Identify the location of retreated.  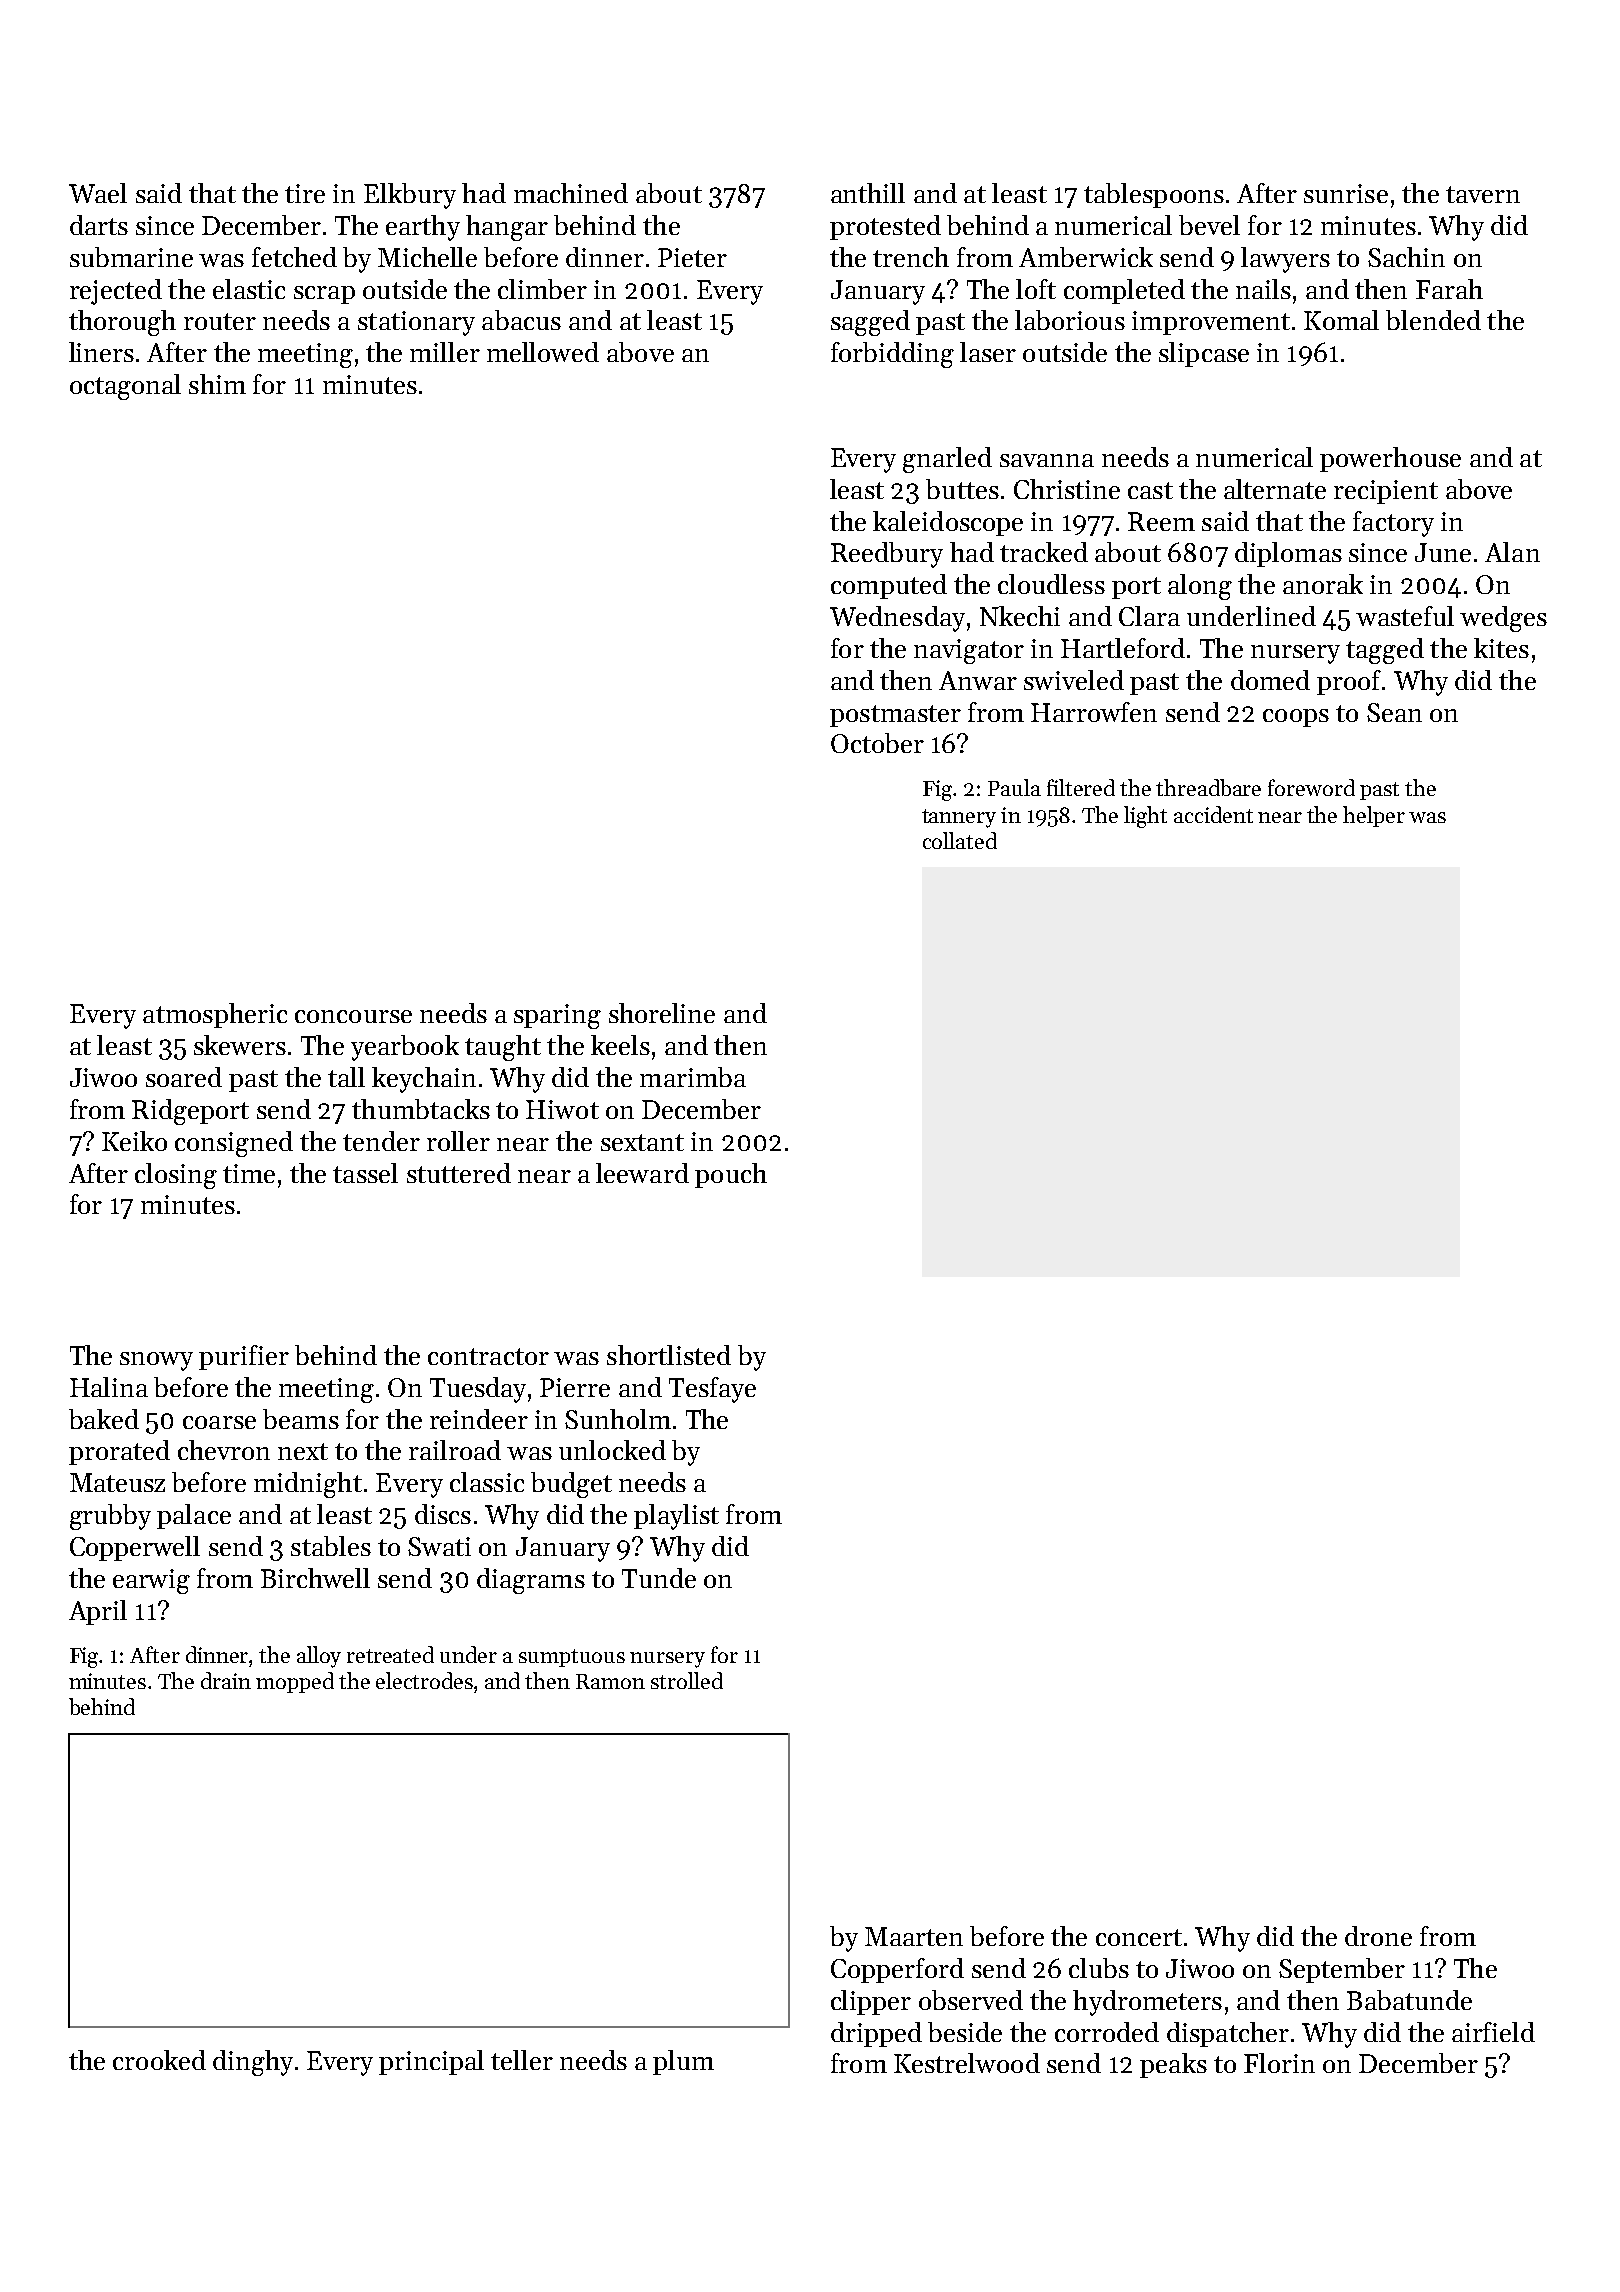
(390, 1654).
